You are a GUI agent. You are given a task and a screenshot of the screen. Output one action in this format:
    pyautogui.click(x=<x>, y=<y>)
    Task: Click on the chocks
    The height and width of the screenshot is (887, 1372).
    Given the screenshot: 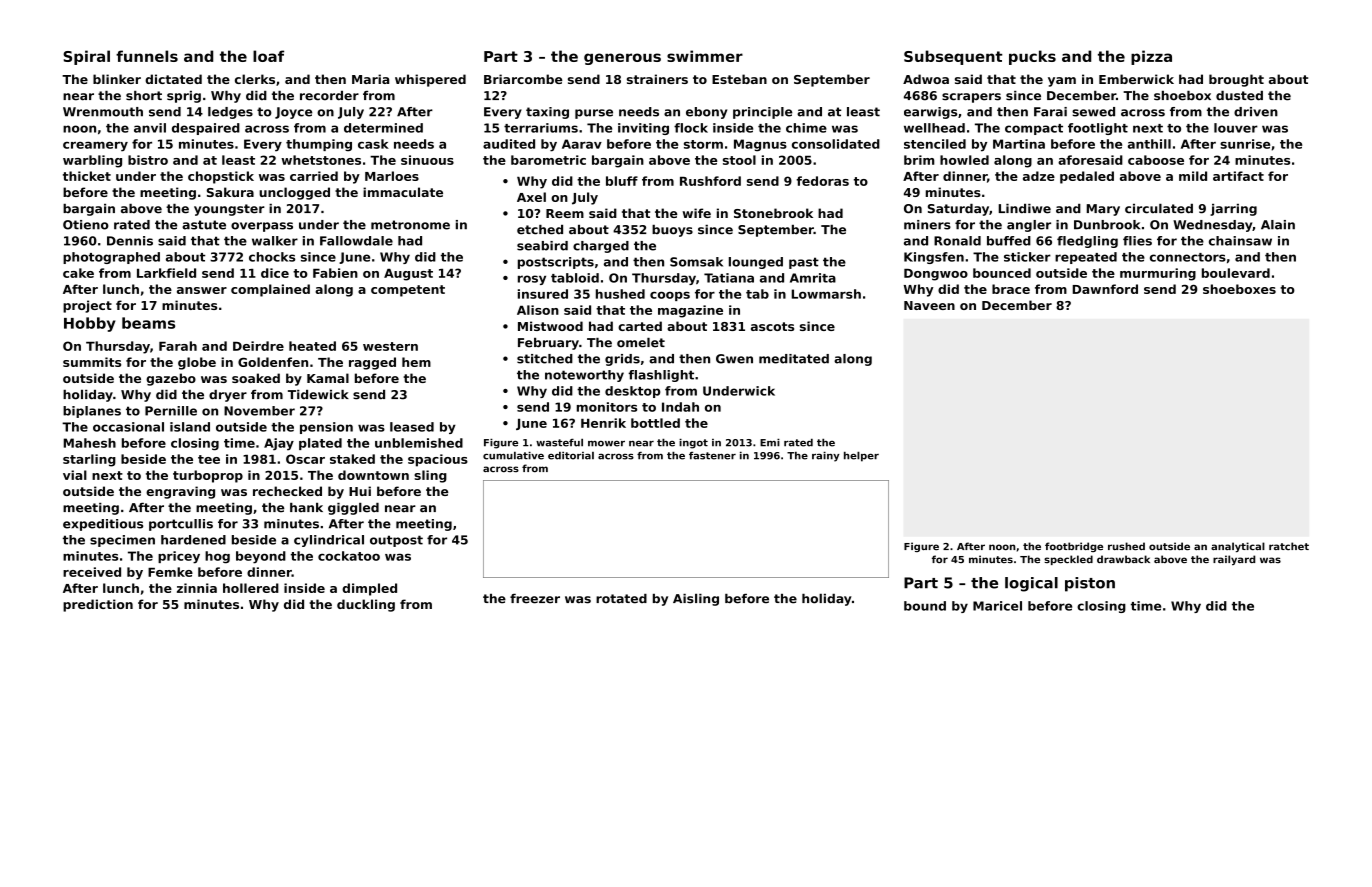 What is the action you would take?
    pyautogui.click(x=272, y=257)
